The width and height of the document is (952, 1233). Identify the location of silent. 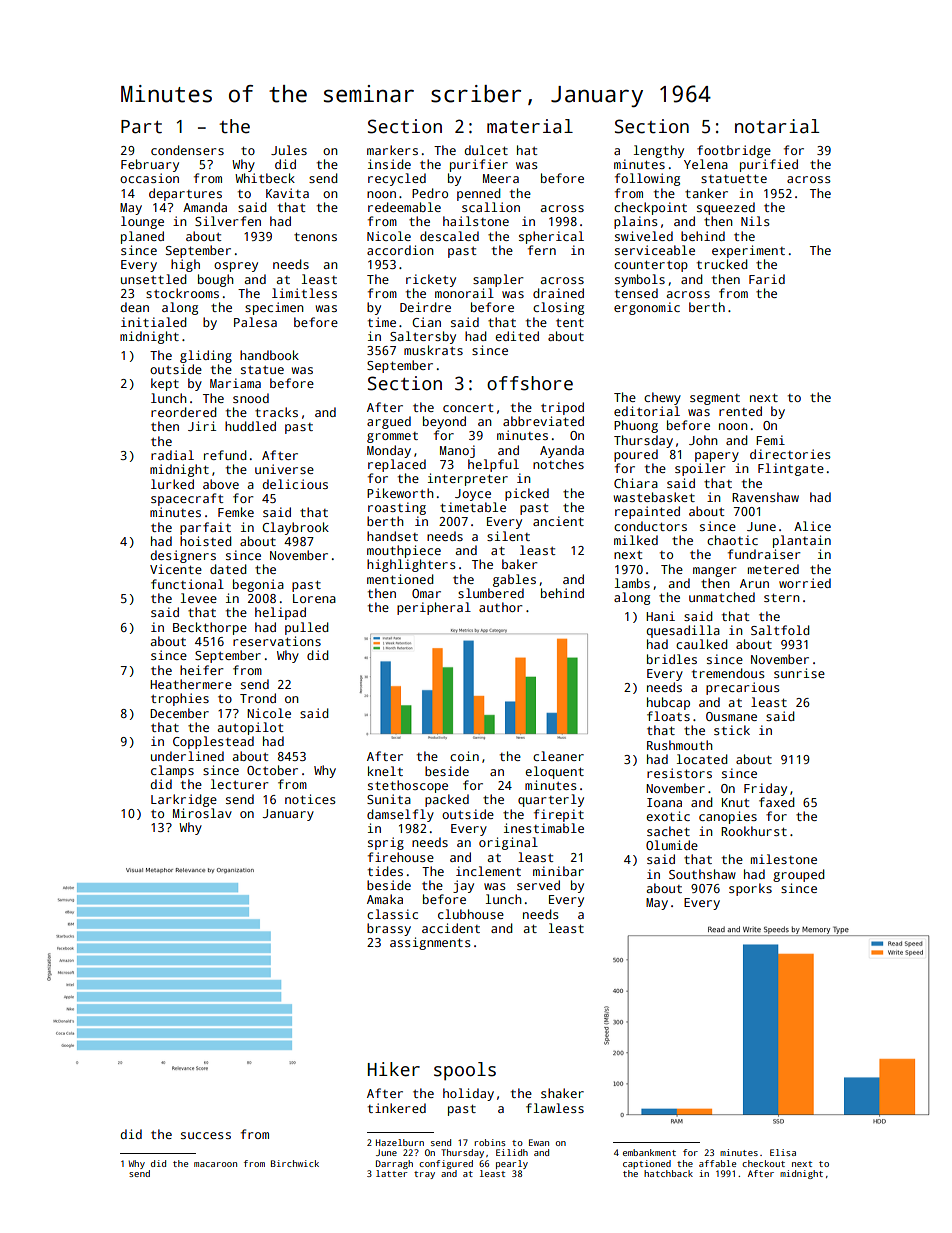
(508, 536).
